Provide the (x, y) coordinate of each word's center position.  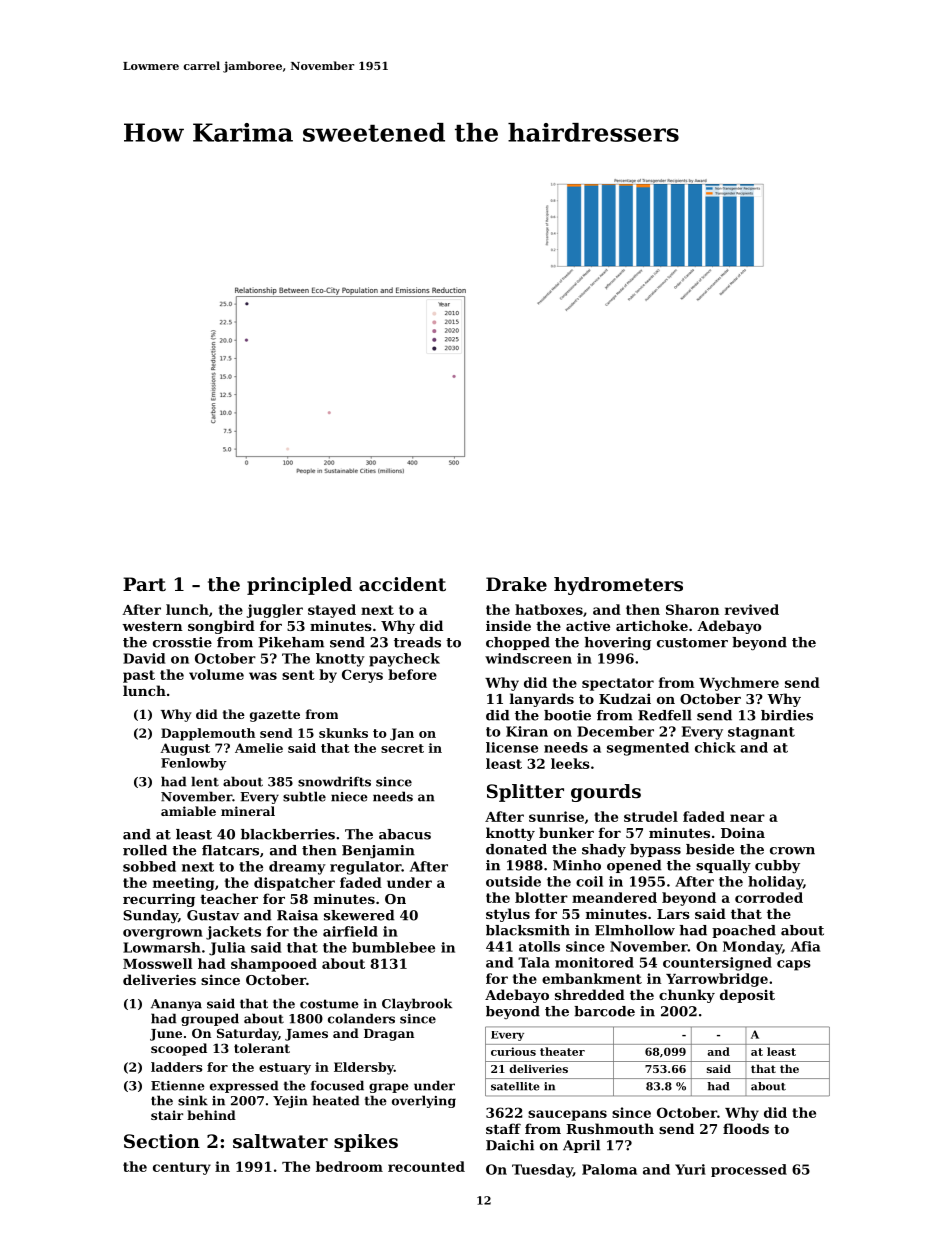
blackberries (288, 834)
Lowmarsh (162, 947)
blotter (541, 897)
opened (634, 866)
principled (299, 586)
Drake (516, 584)
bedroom (349, 1166)
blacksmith (528, 930)
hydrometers (618, 586)
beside (710, 849)
